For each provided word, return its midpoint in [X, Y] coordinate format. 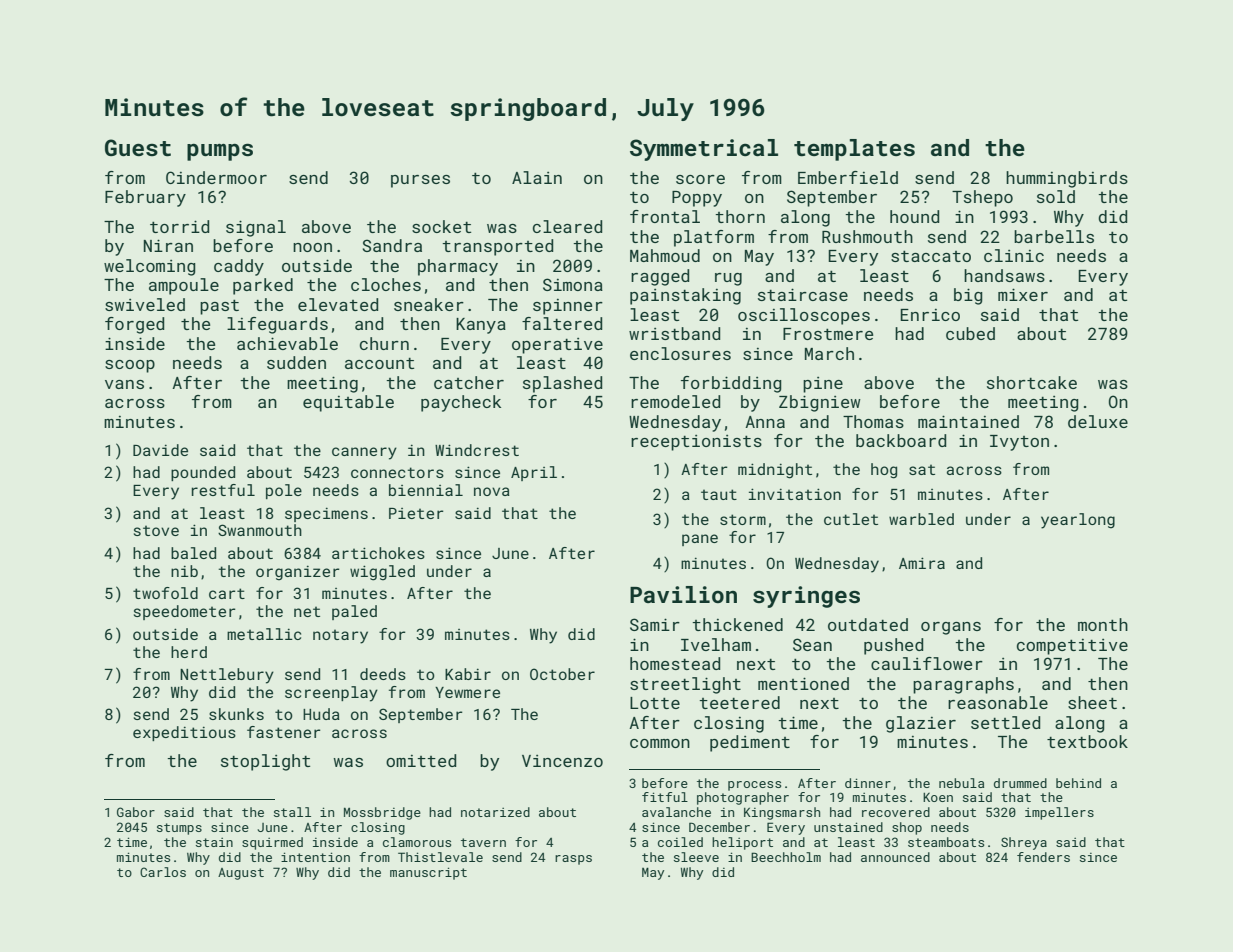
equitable [348, 403]
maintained [968, 421]
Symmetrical [704, 150]
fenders [1043, 857]
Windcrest [477, 450]
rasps [573, 860]
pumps [220, 152]
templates [854, 150]
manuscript [428, 873]
